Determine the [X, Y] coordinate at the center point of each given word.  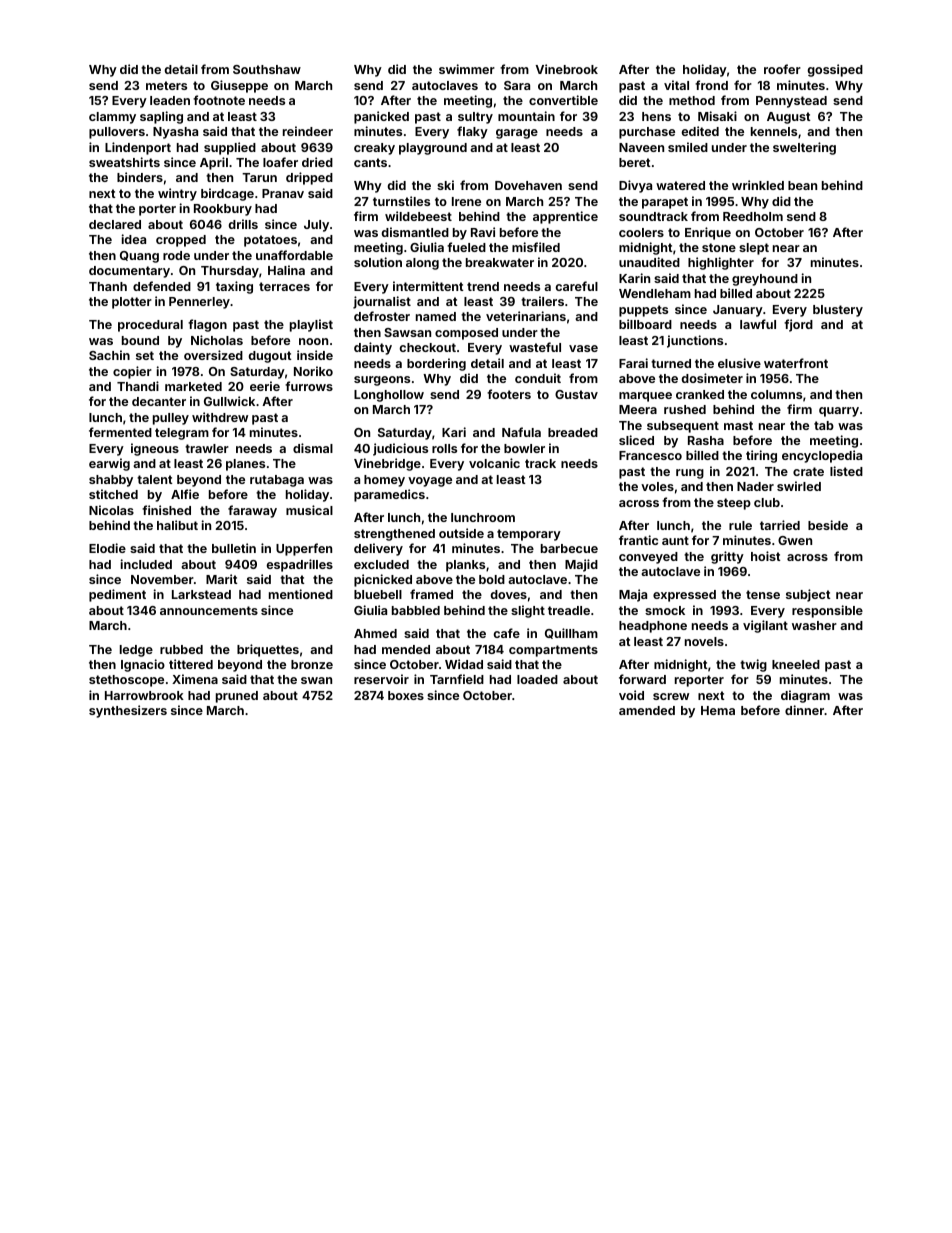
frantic [638, 540]
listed [846, 471]
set [145, 355]
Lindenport [138, 148]
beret [635, 162]
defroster [382, 316]
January [738, 311]
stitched [113, 494]
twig [753, 665]
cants [370, 162]
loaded [537, 679]
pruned [237, 697]
